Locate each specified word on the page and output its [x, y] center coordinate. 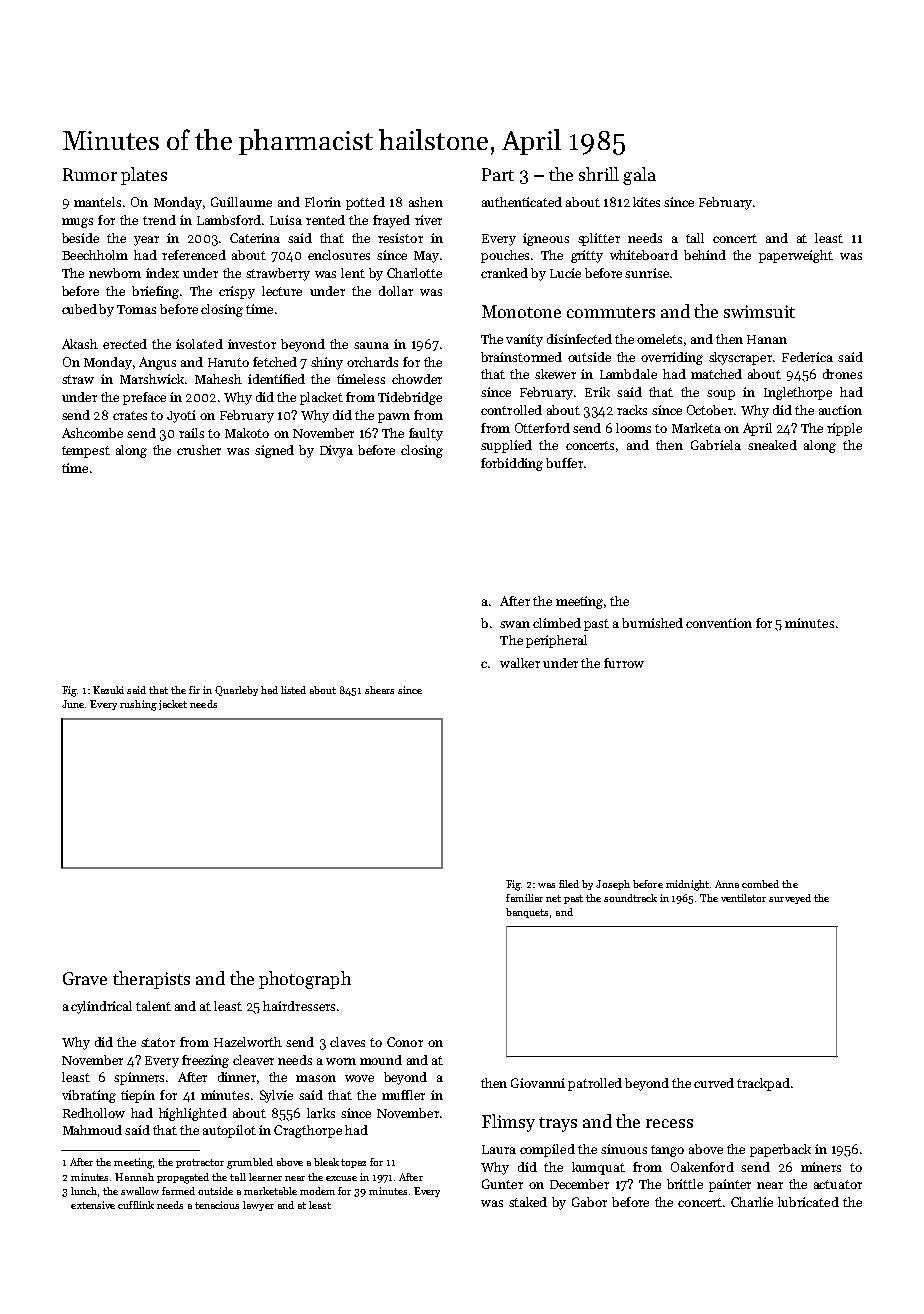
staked [528, 1202]
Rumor [90, 174]
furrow [624, 663]
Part [498, 174]
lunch [84, 1191]
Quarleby [236, 691]
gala [639, 176]
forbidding [512, 464]
